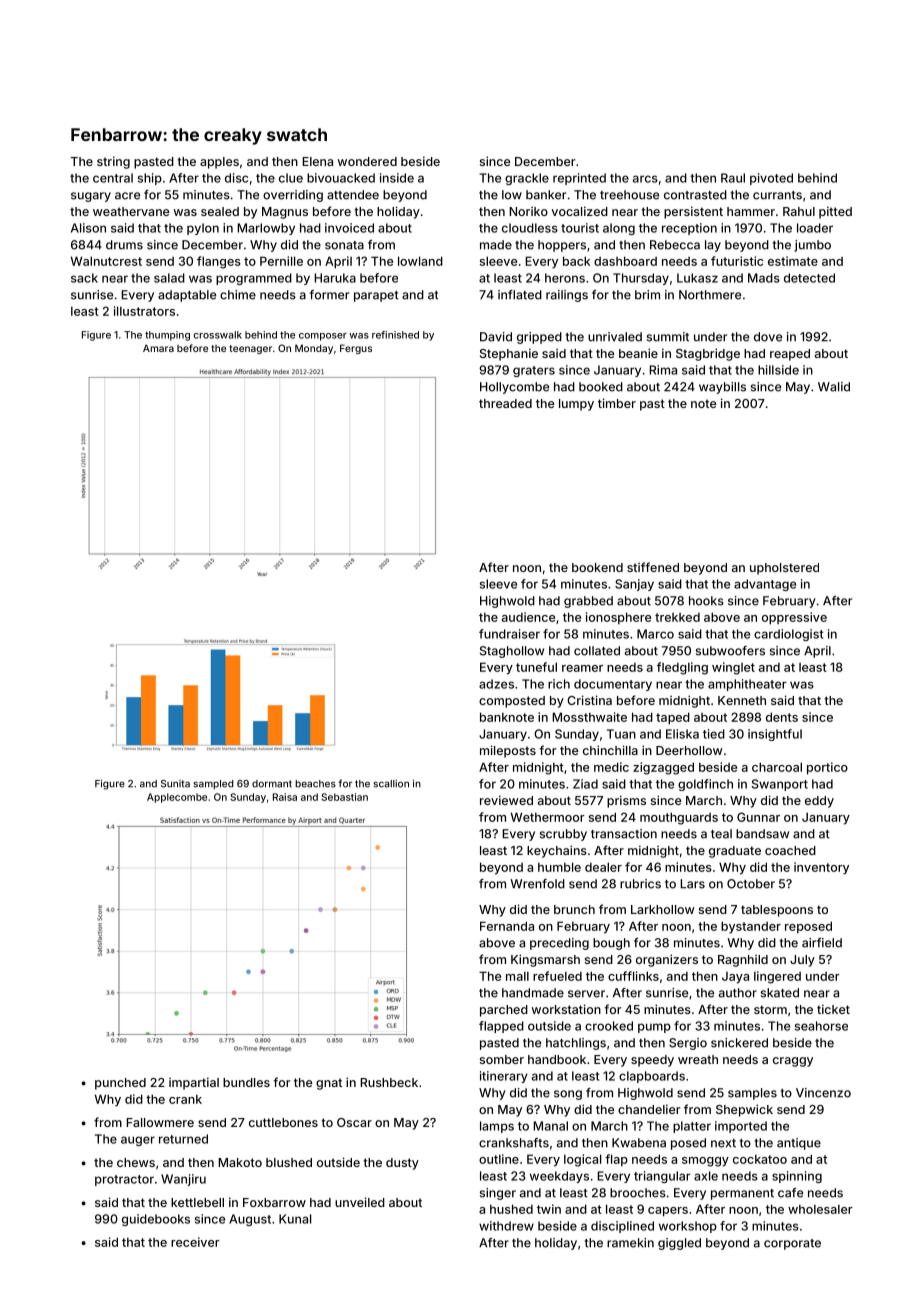 This screenshot has height=1308, width=924. I want to click on blushed, so click(289, 1162).
